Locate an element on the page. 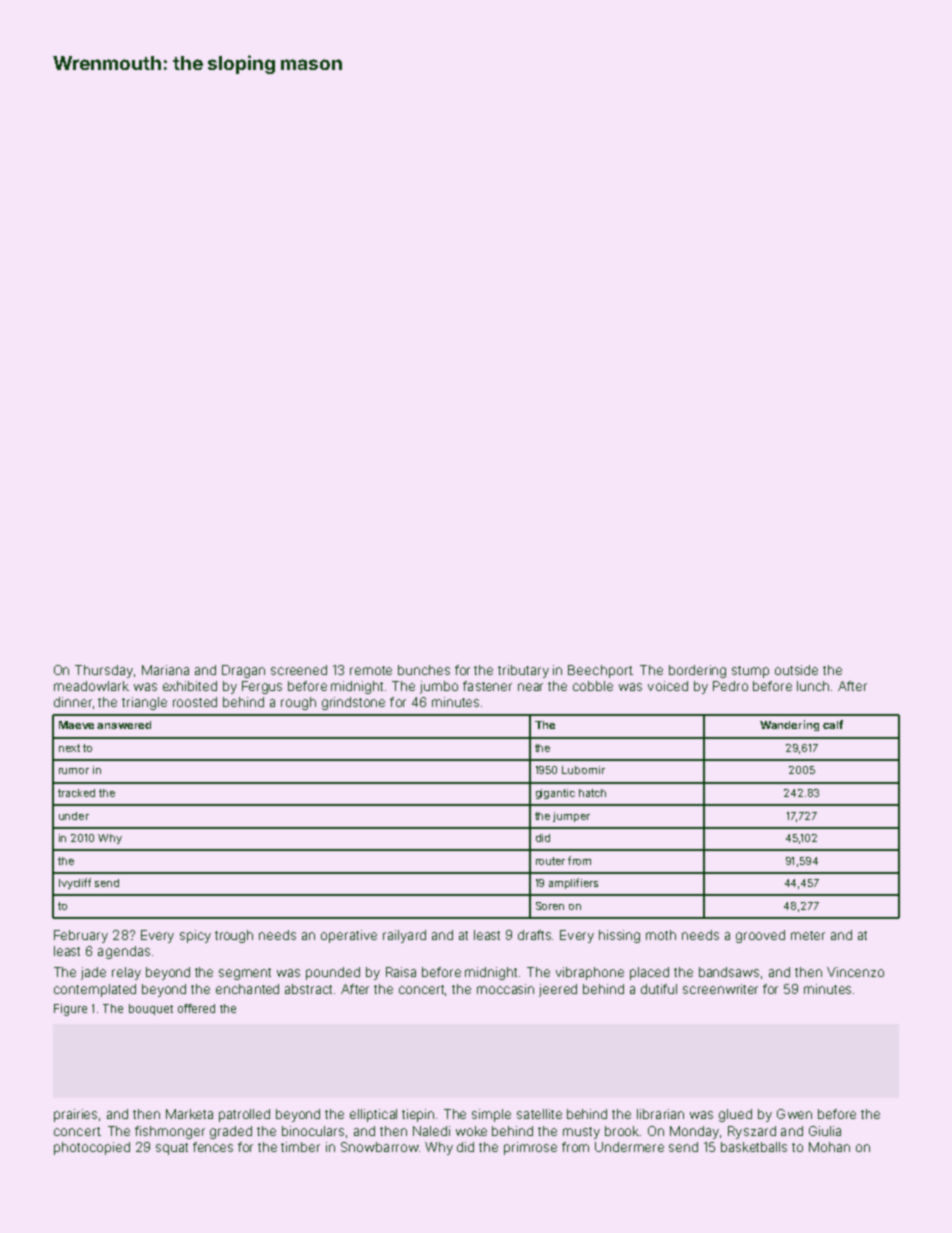  dinner is located at coordinates (73, 702).
